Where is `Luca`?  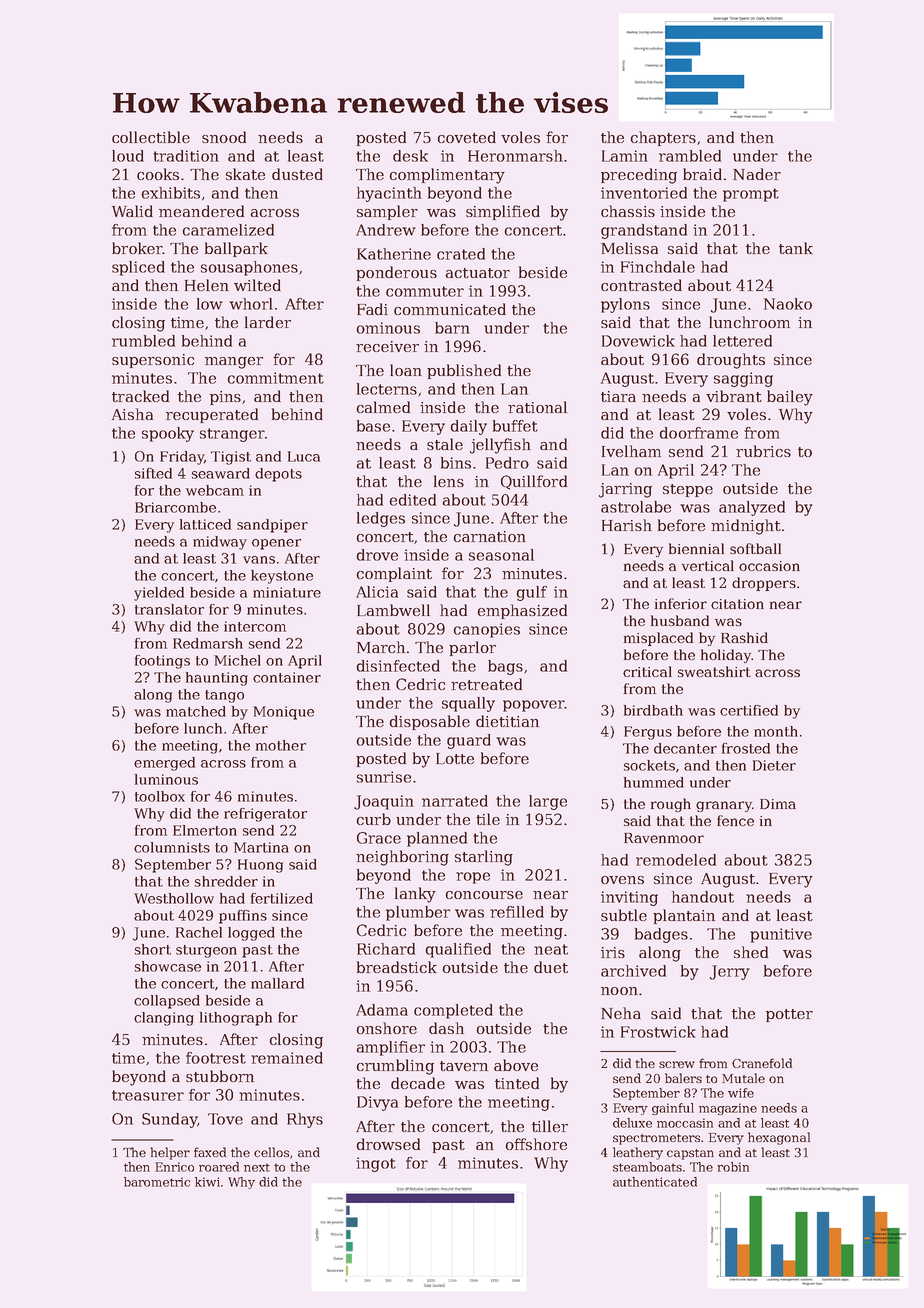
Luca is located at coordinates (304, 456).
